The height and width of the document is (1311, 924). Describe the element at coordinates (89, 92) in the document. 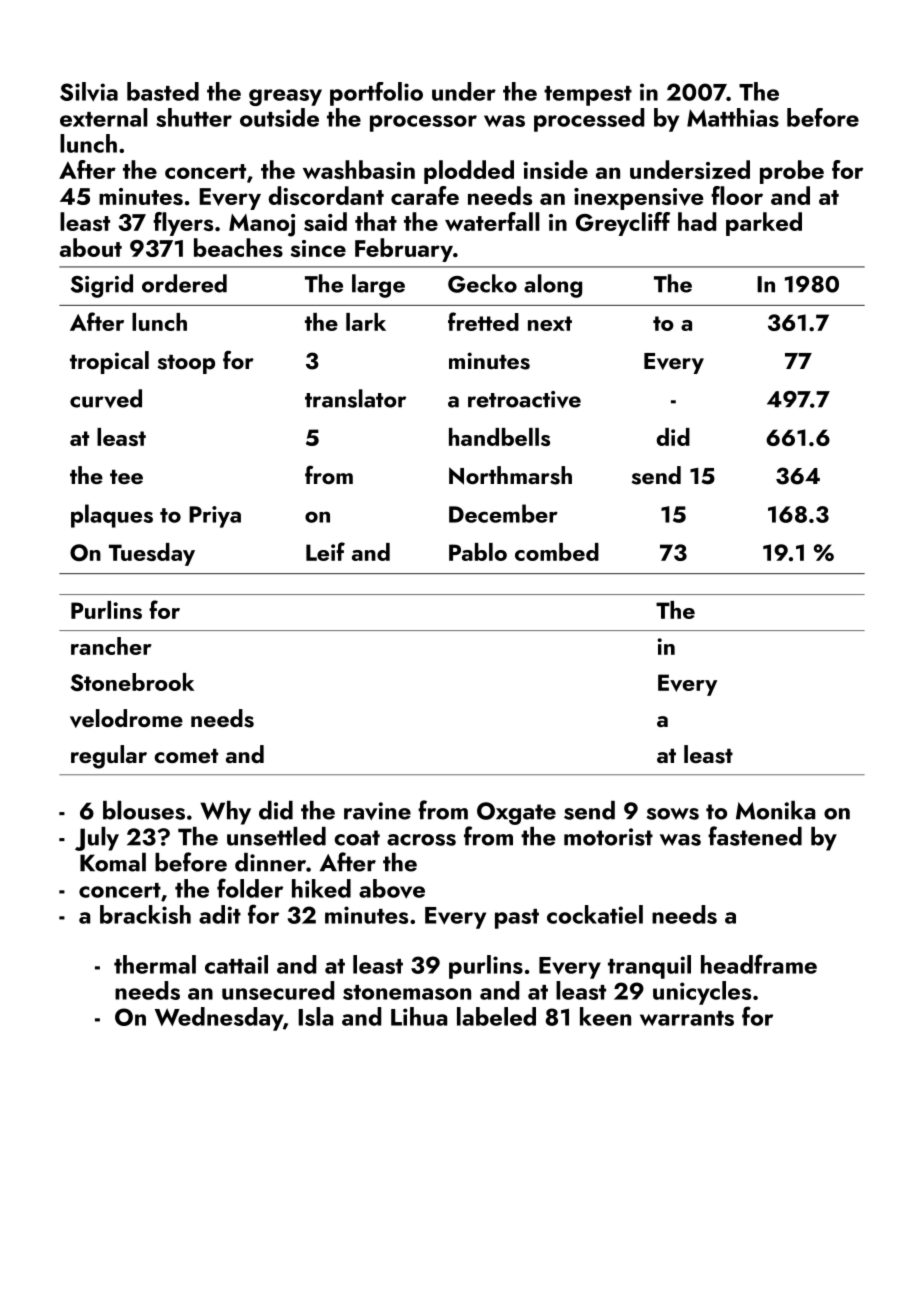

I see `Silvia` at that location.
